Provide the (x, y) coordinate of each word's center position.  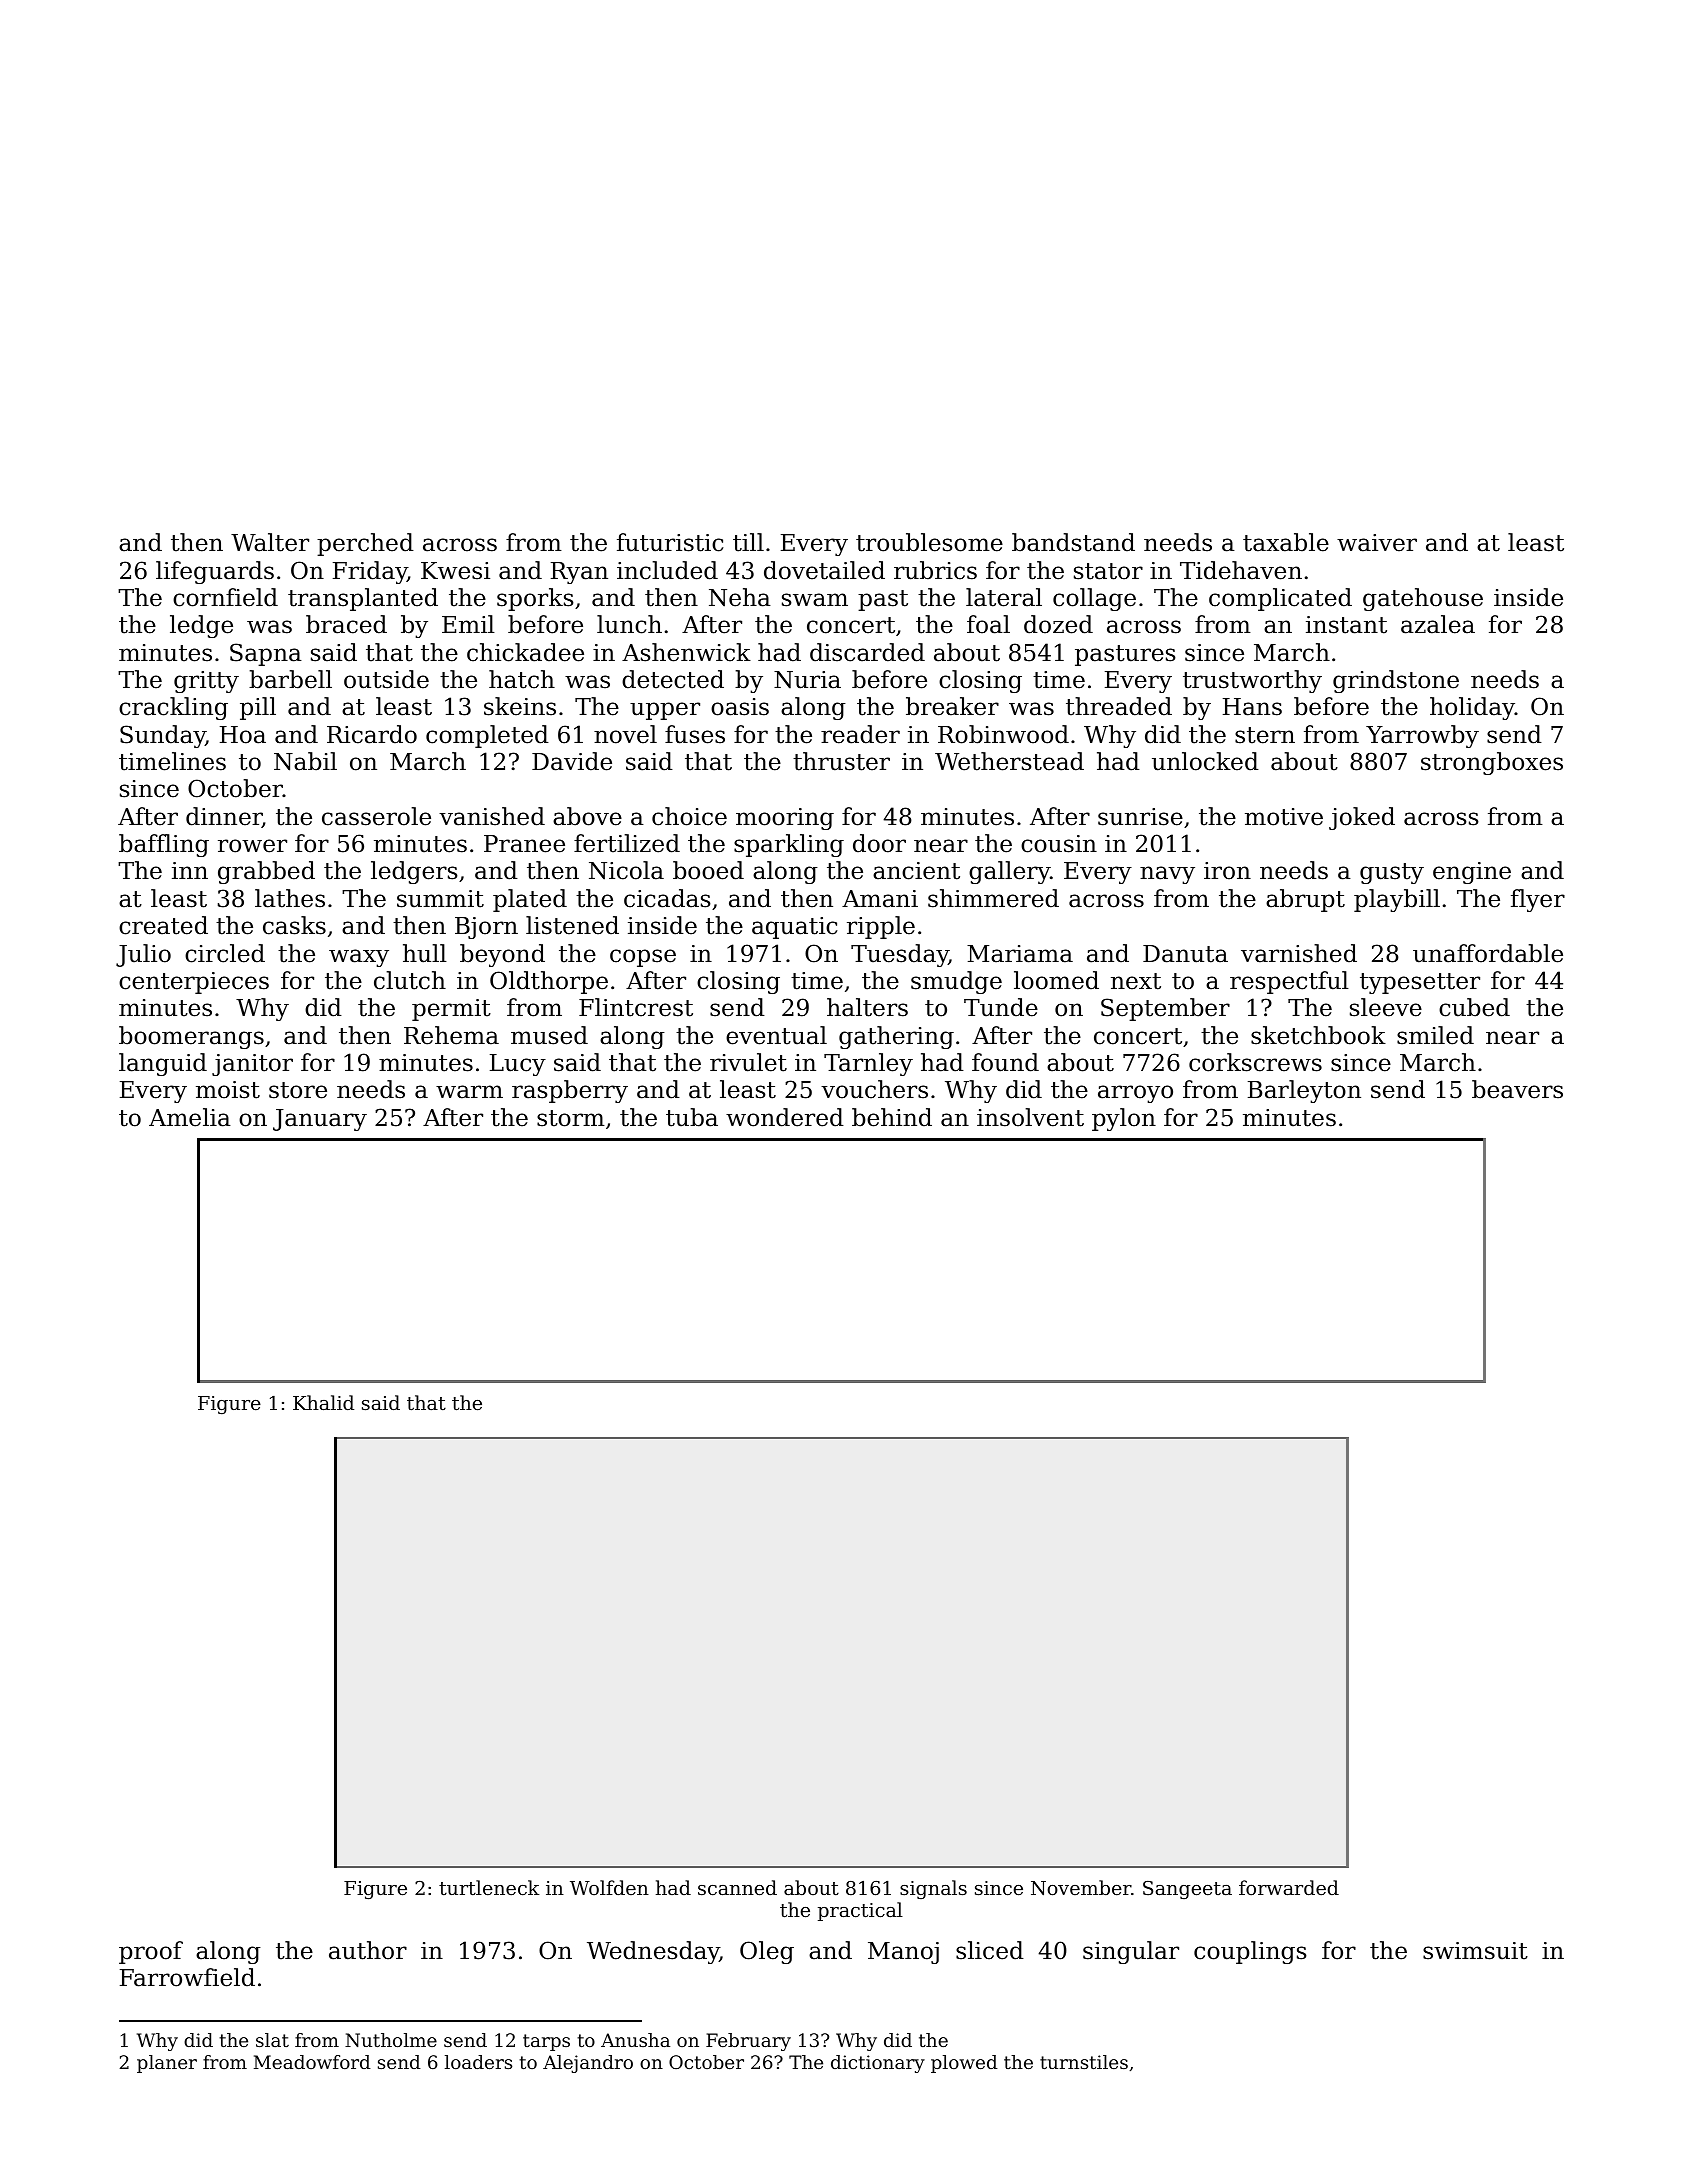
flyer (1538, 900)
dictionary (878, 2064)
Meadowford (312, 2062)
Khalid (323, 1402)
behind (892, 1117)
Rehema (451, 1035)
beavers (1517, 1089)
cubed (1474, 1007)
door (879, 843)
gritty (206, 682)
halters (867, 1007)
